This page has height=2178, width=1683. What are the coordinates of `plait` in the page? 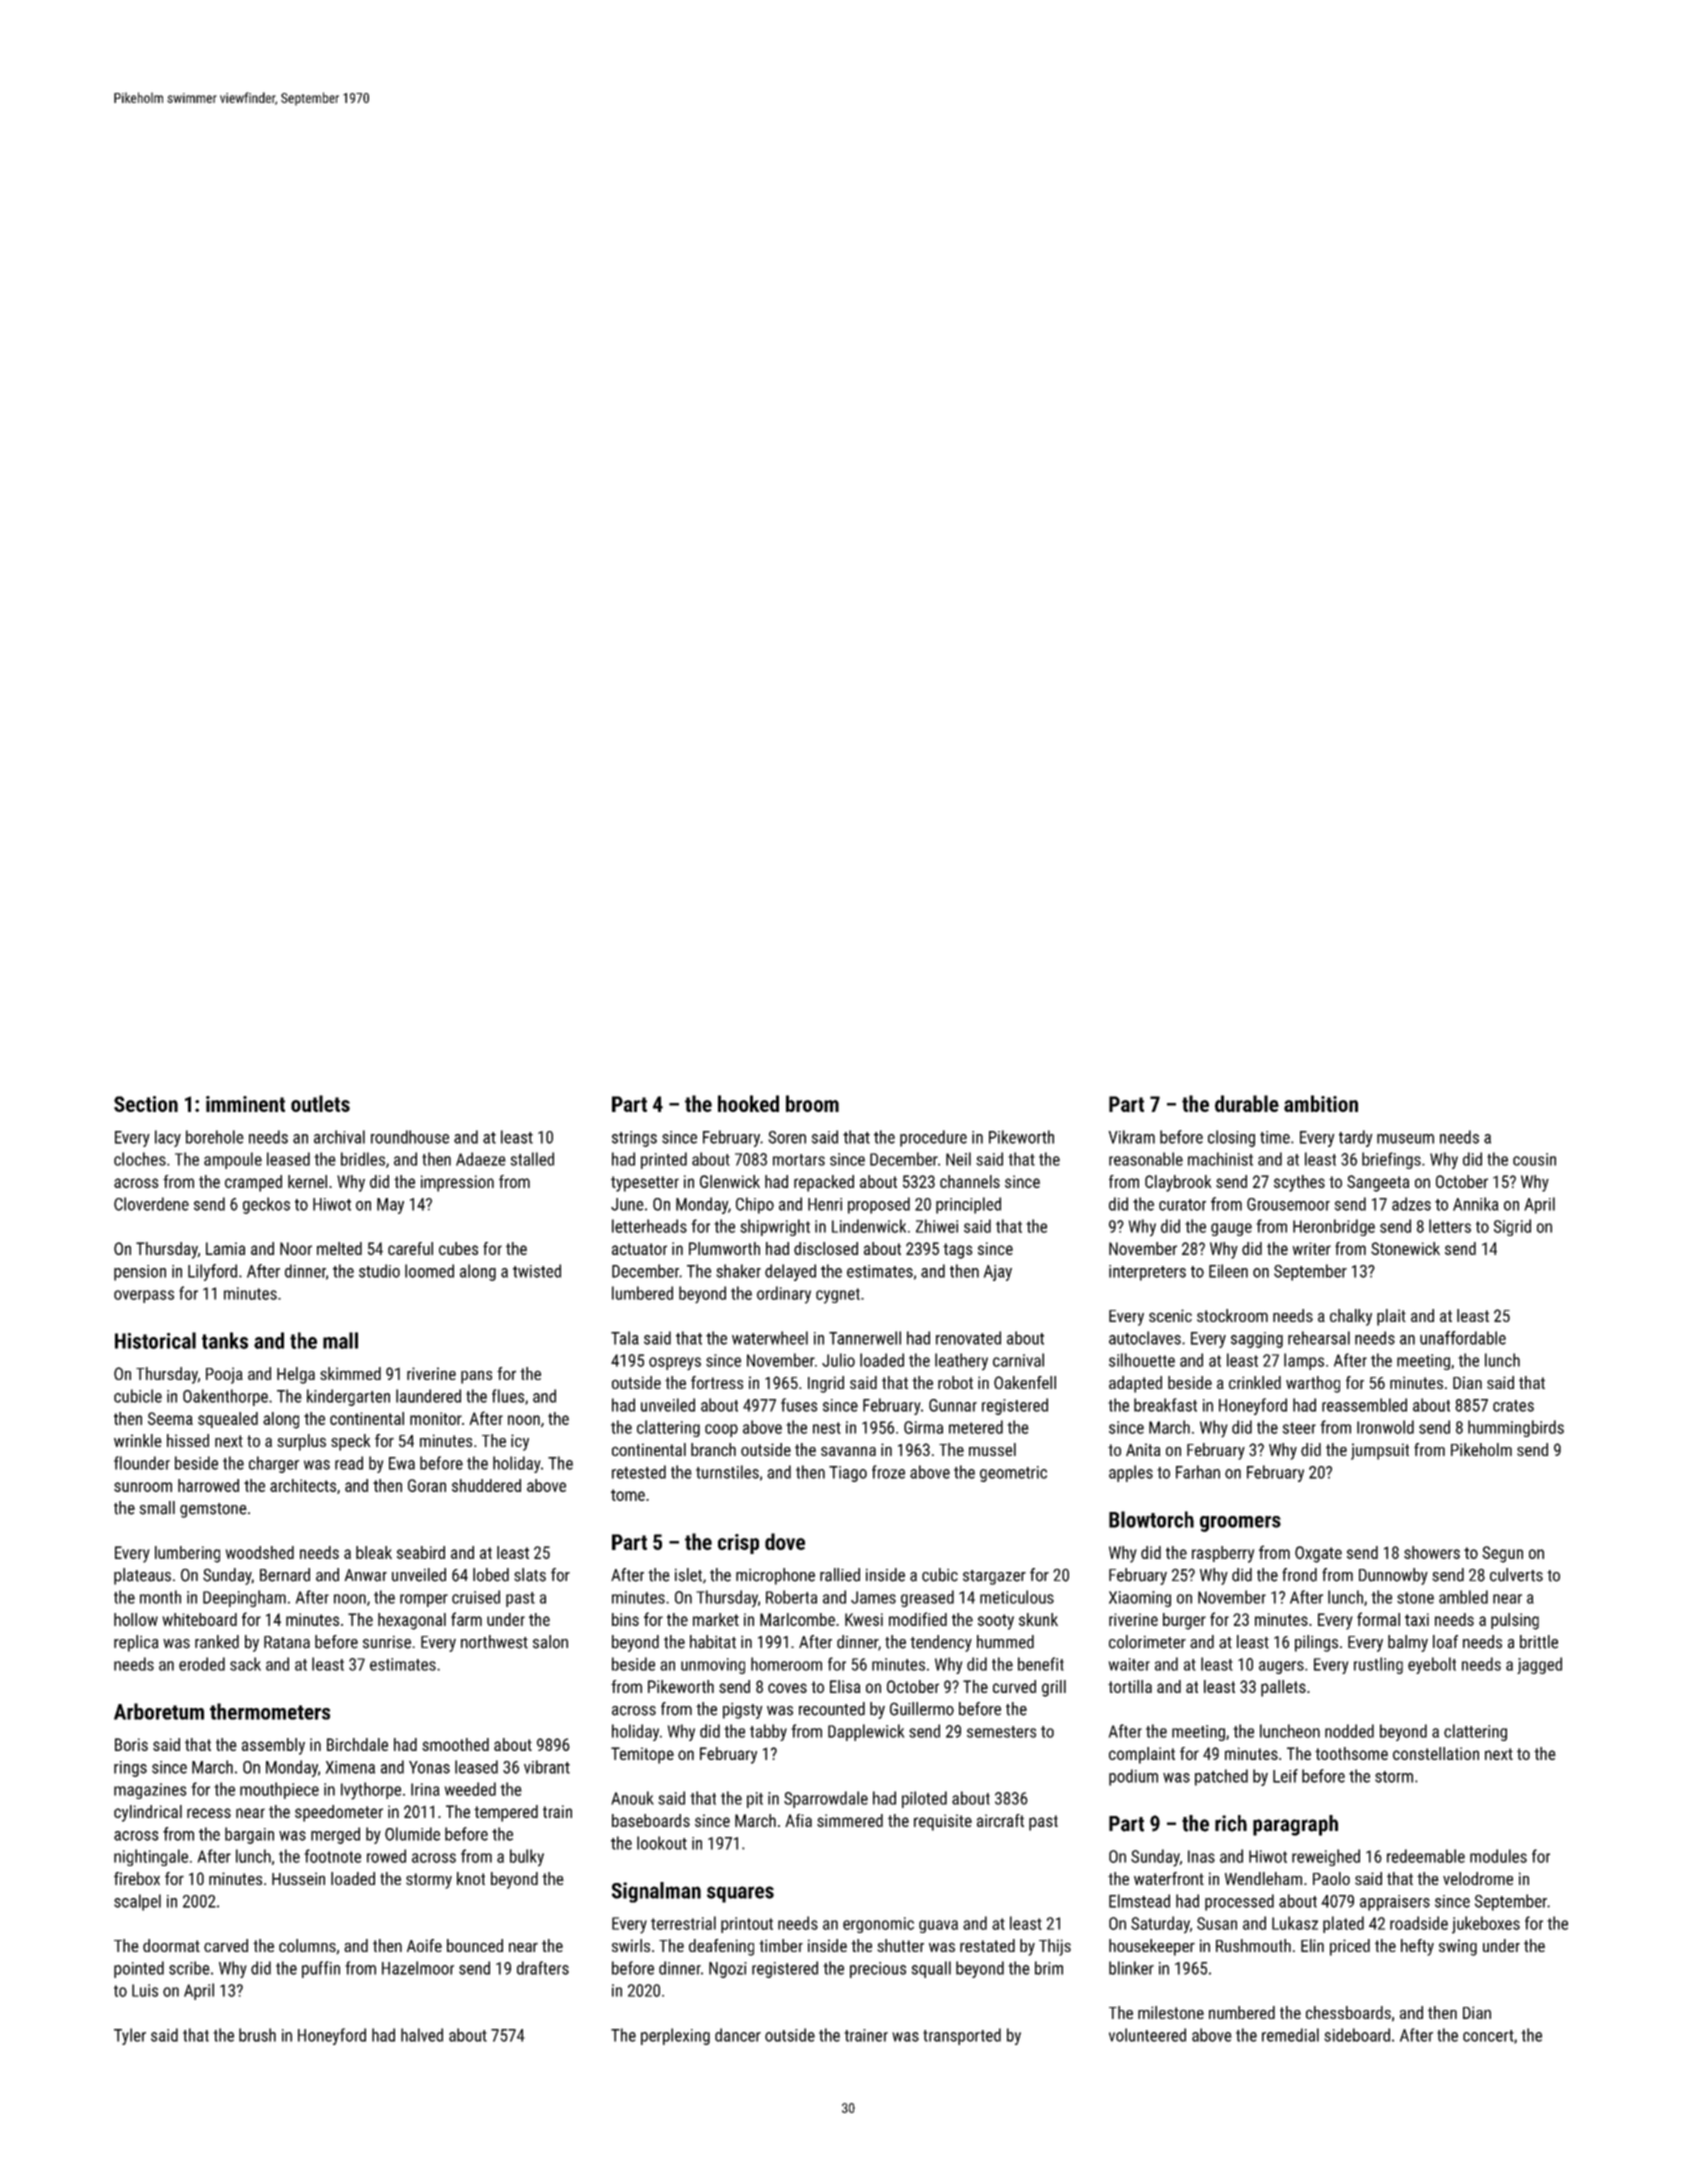 It's located at (1391, 1317).
